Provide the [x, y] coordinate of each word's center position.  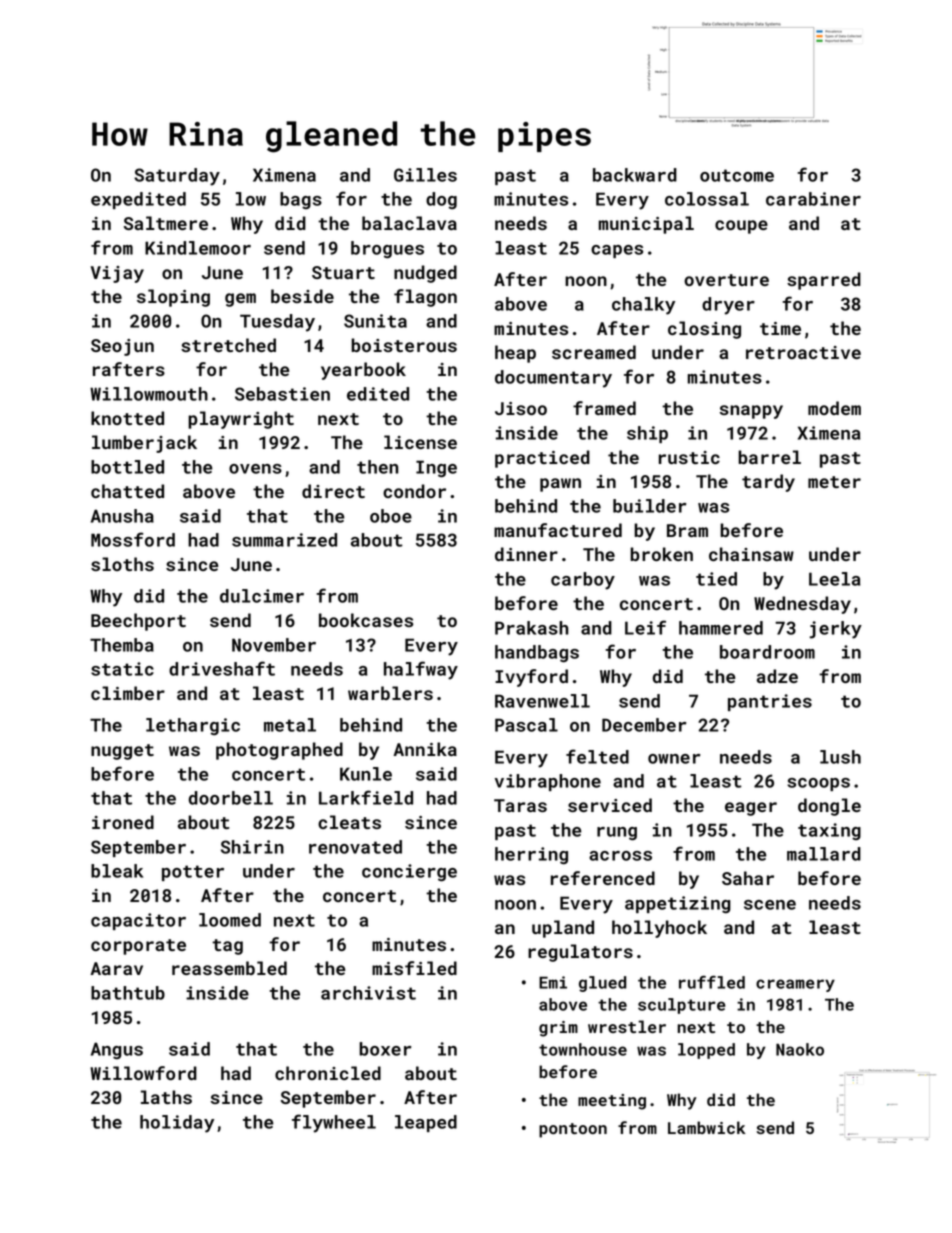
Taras [520, 805]
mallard [824, 854]
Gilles [425, 175]
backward [635, 175]
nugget [122, 752]
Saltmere [166, 223]
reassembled [229, 968]
